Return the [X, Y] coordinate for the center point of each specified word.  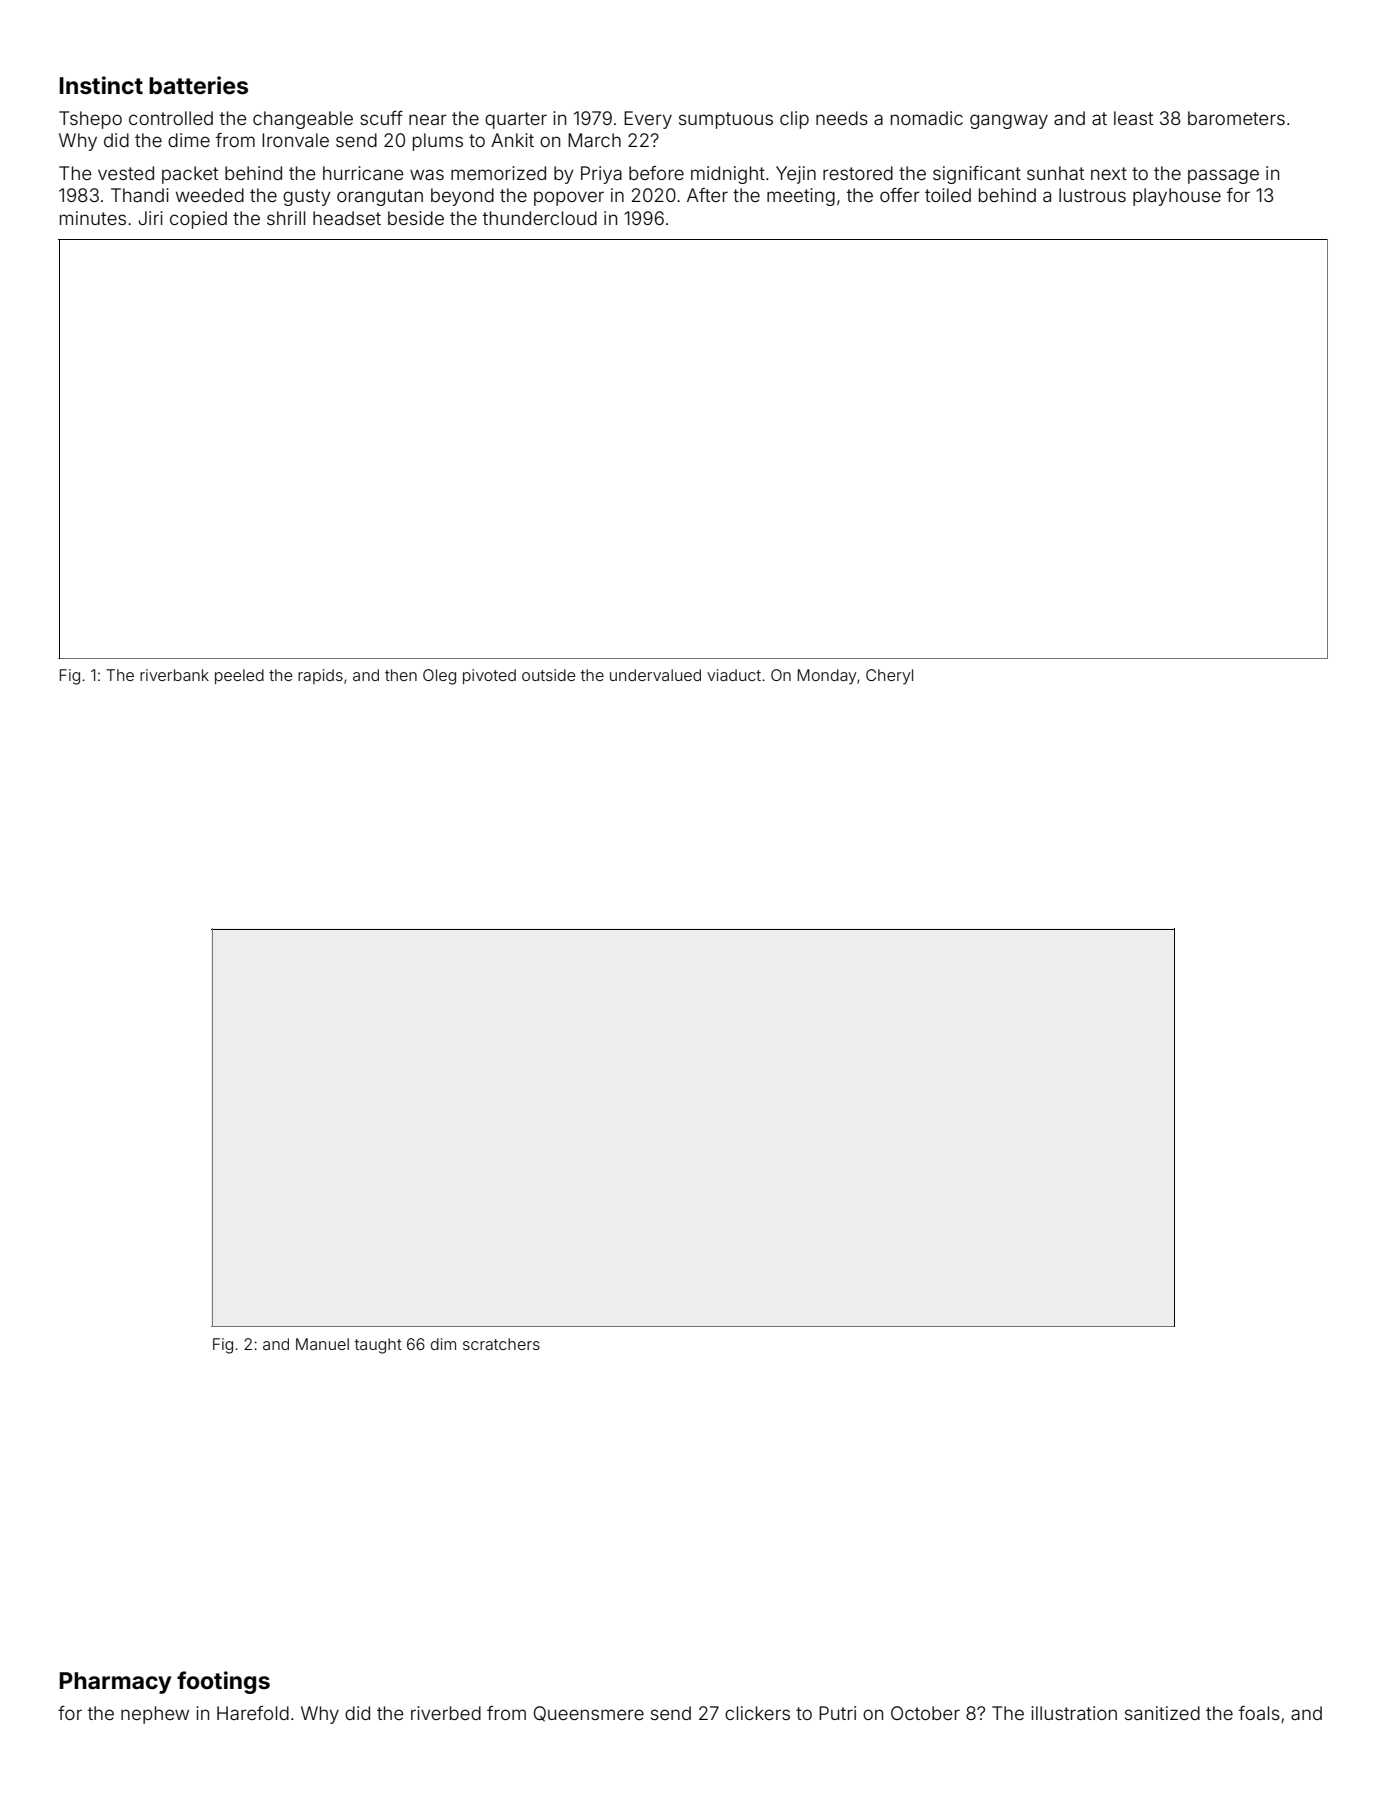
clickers [757, 1713]
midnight [728, 175]
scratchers [501, 1344]
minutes [93, 218]
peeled [239, 676]
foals [1259, 1713]
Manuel [322, 1344]
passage [1223, 176]
